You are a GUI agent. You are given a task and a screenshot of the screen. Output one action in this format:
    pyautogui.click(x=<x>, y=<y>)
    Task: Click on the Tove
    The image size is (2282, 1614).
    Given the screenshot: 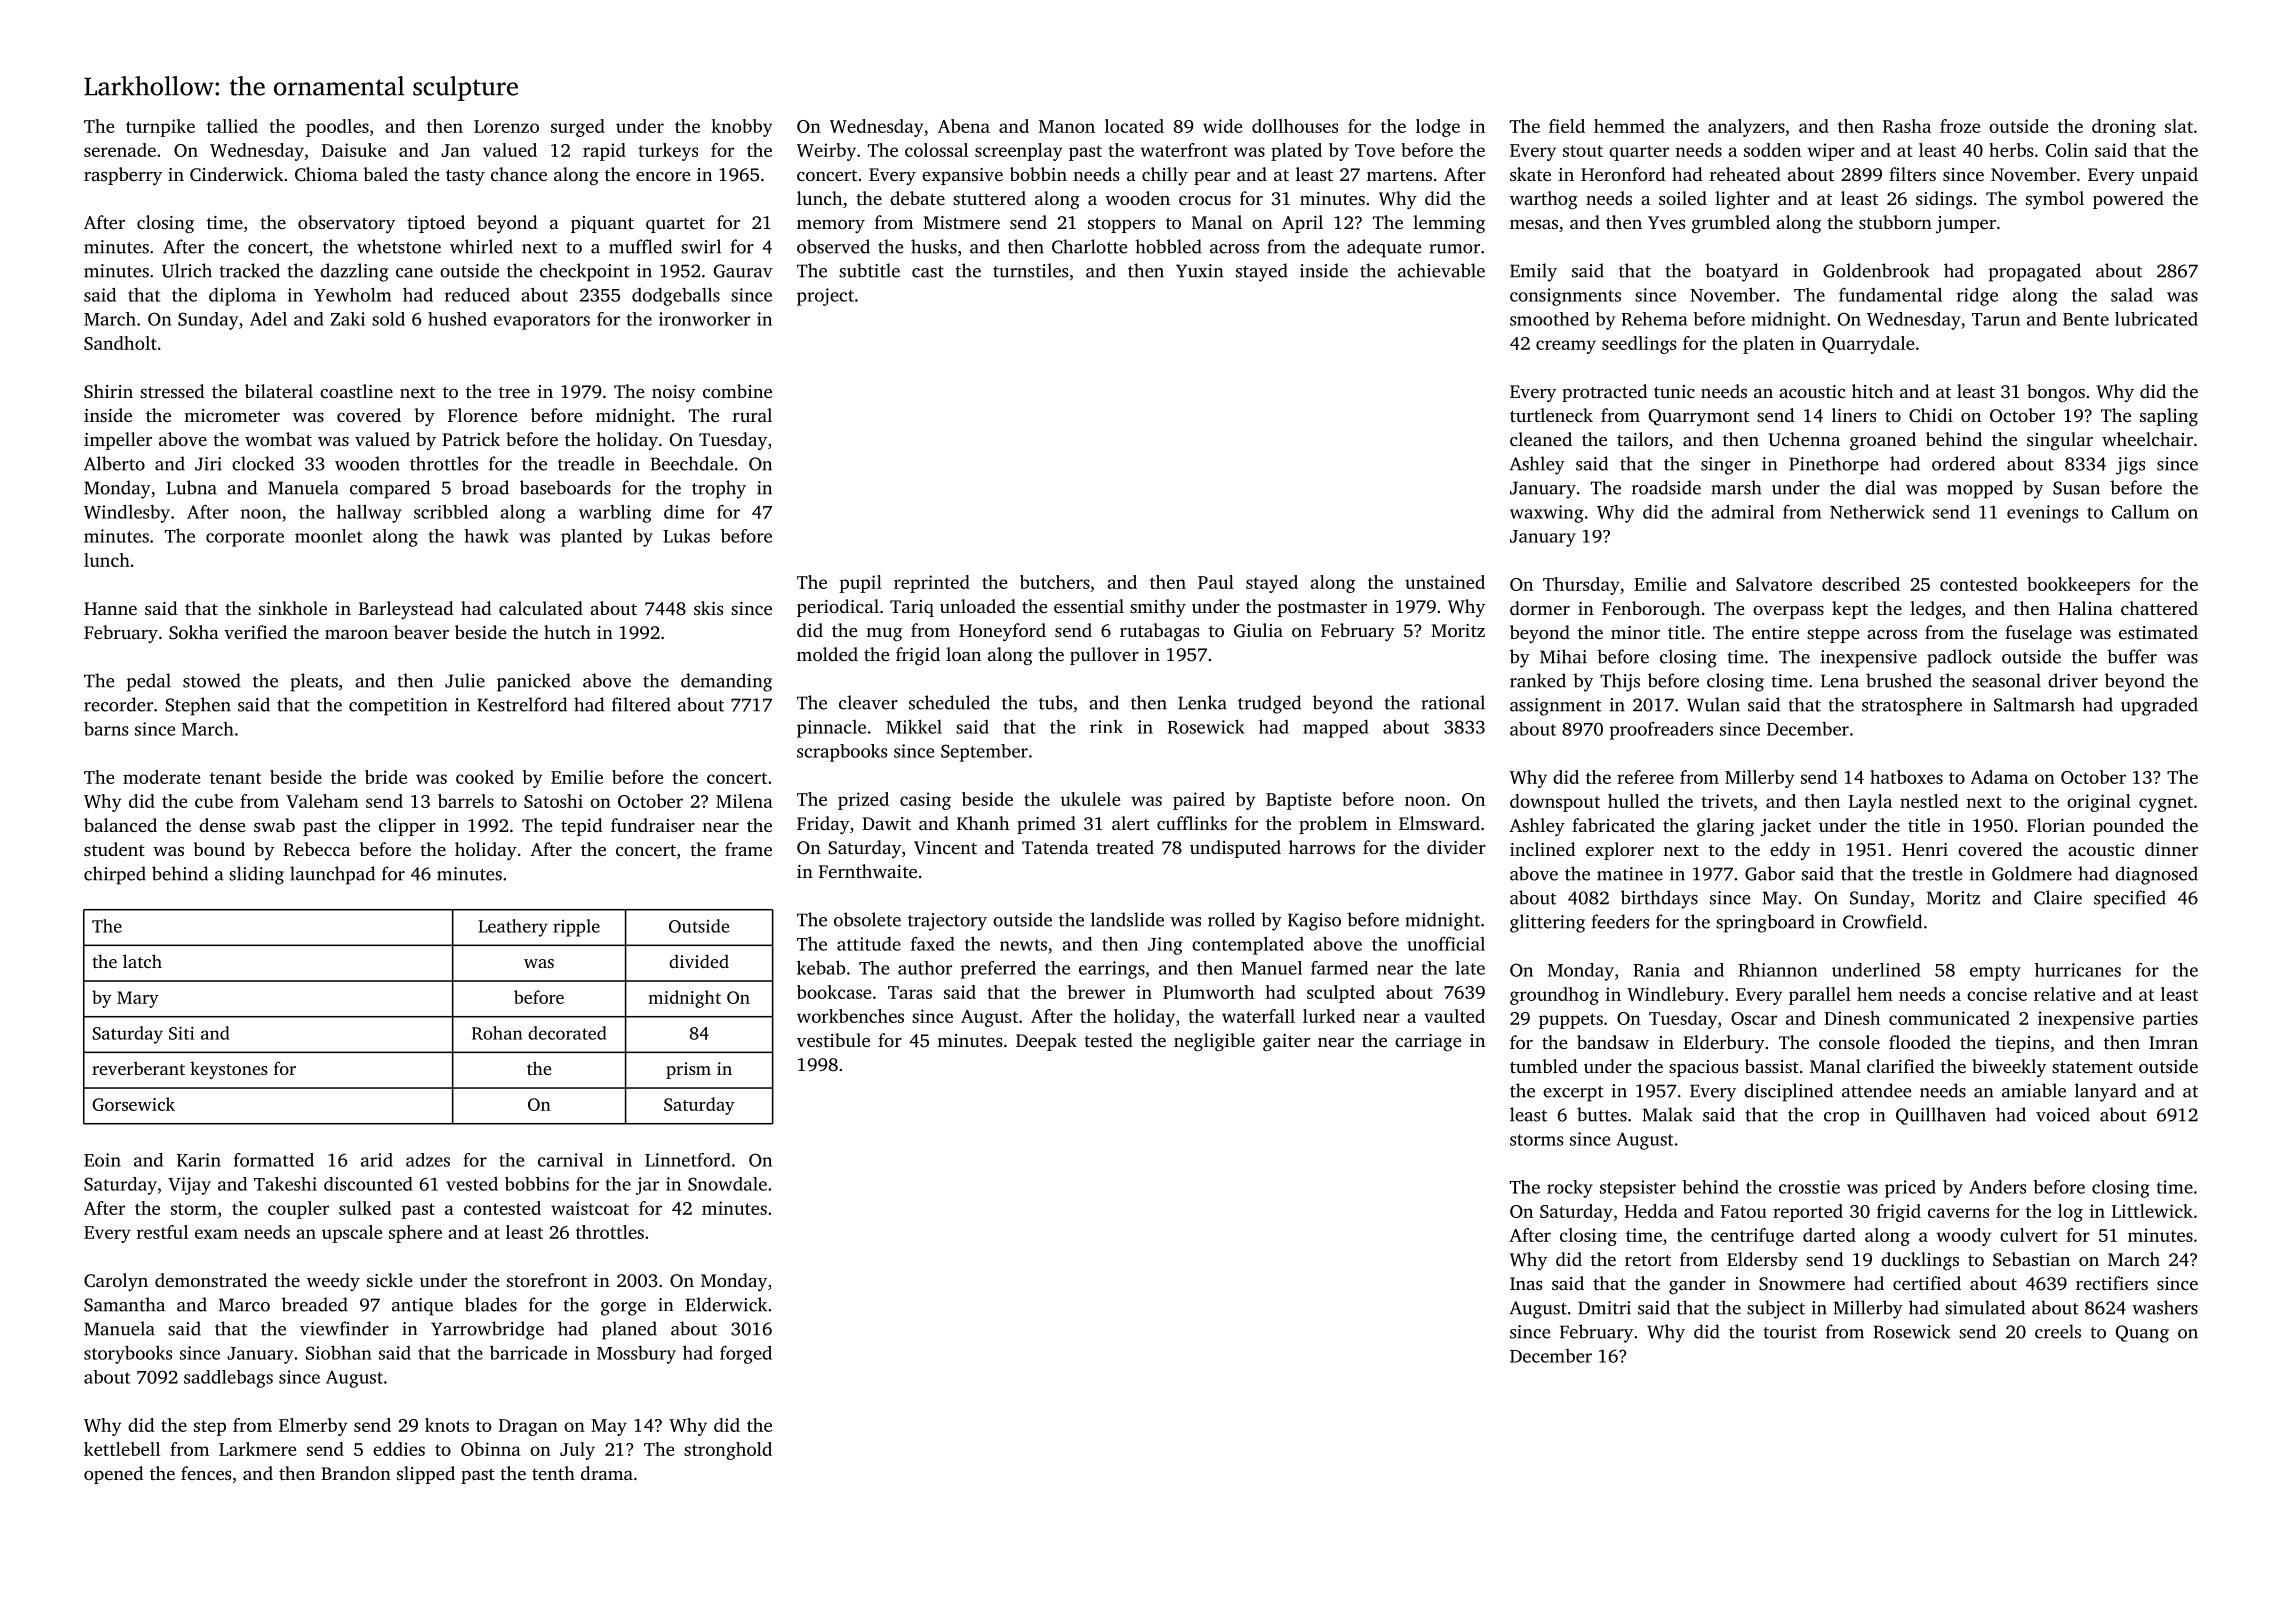 What is the action you would take?
    pyautogui.click(x=1375, y=150)
